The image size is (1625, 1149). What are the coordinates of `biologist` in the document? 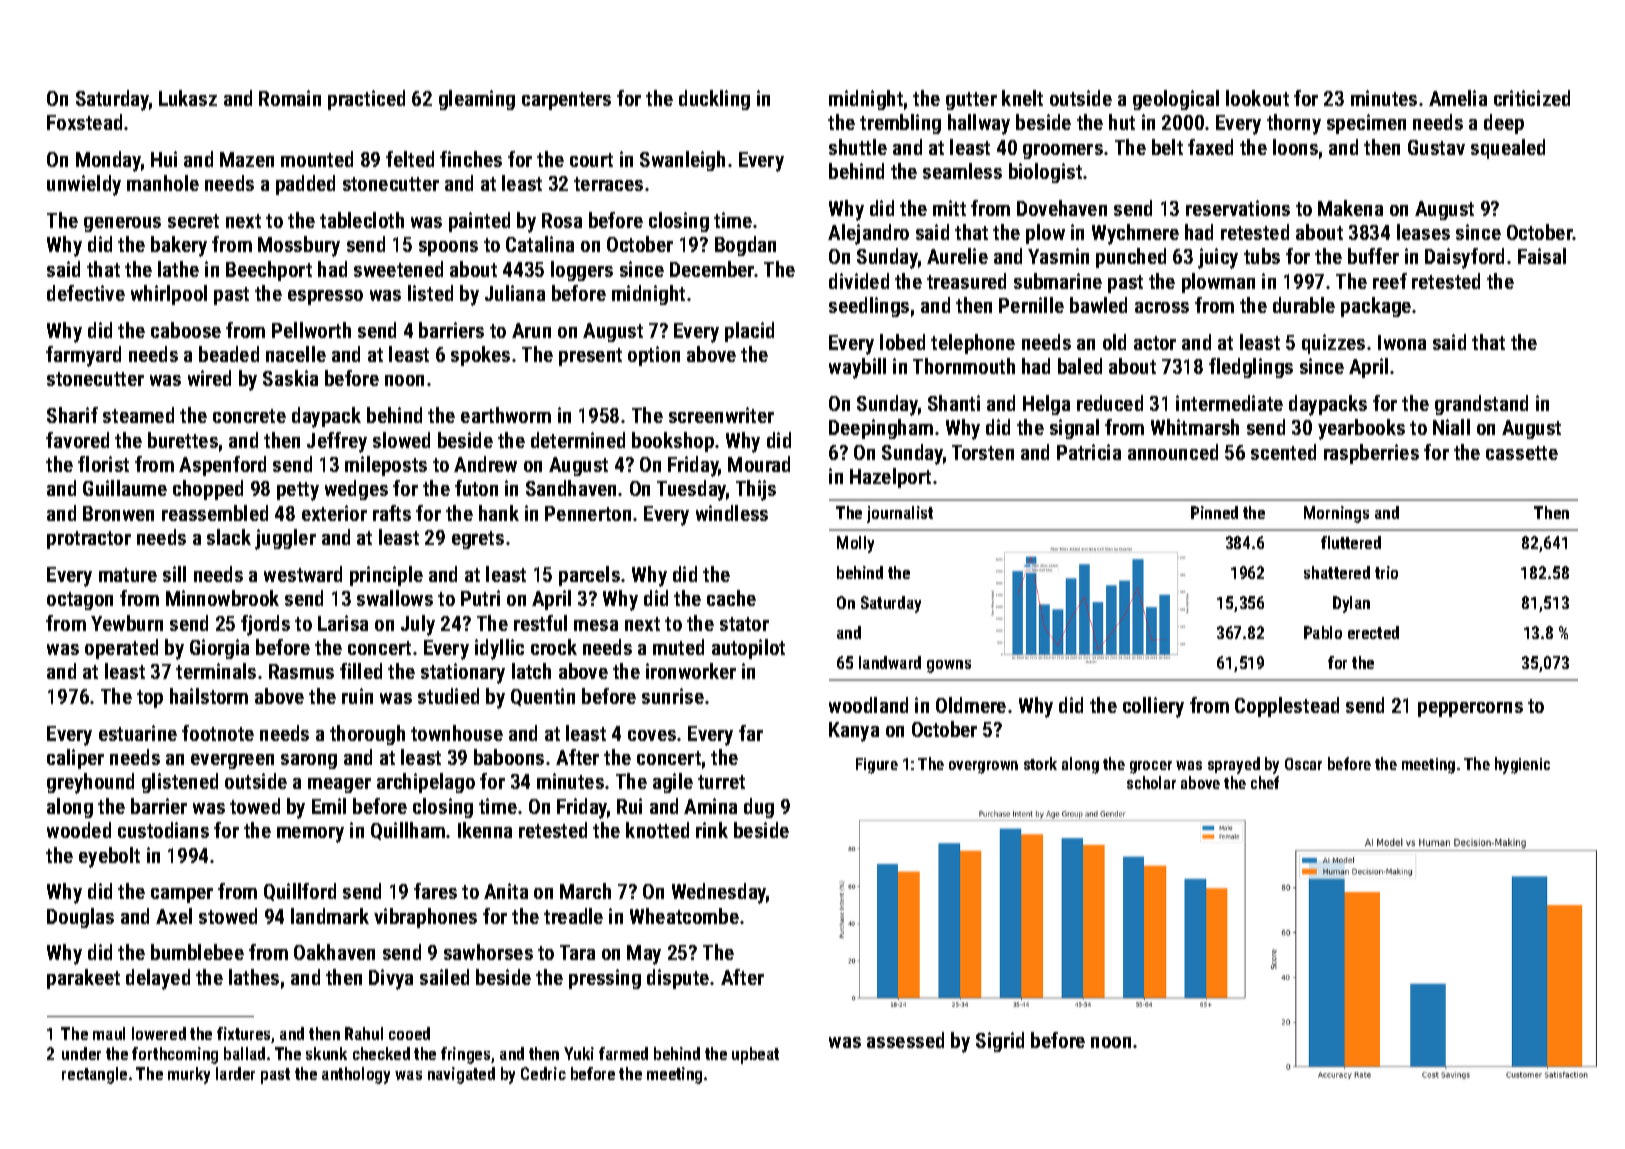 It's located at (1045, 173).
